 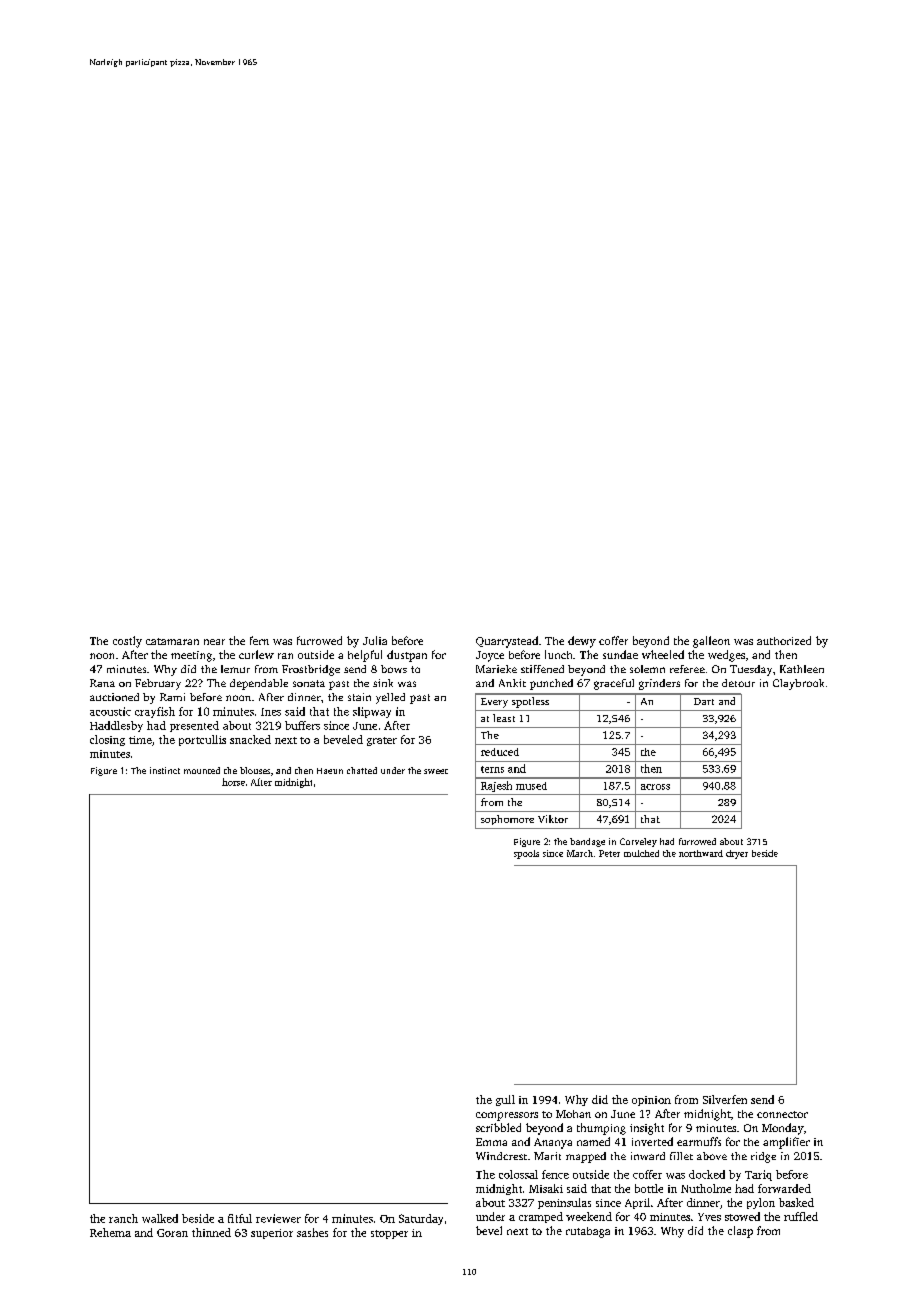 I want to click on compressors, so click(x=507, y=1116).
